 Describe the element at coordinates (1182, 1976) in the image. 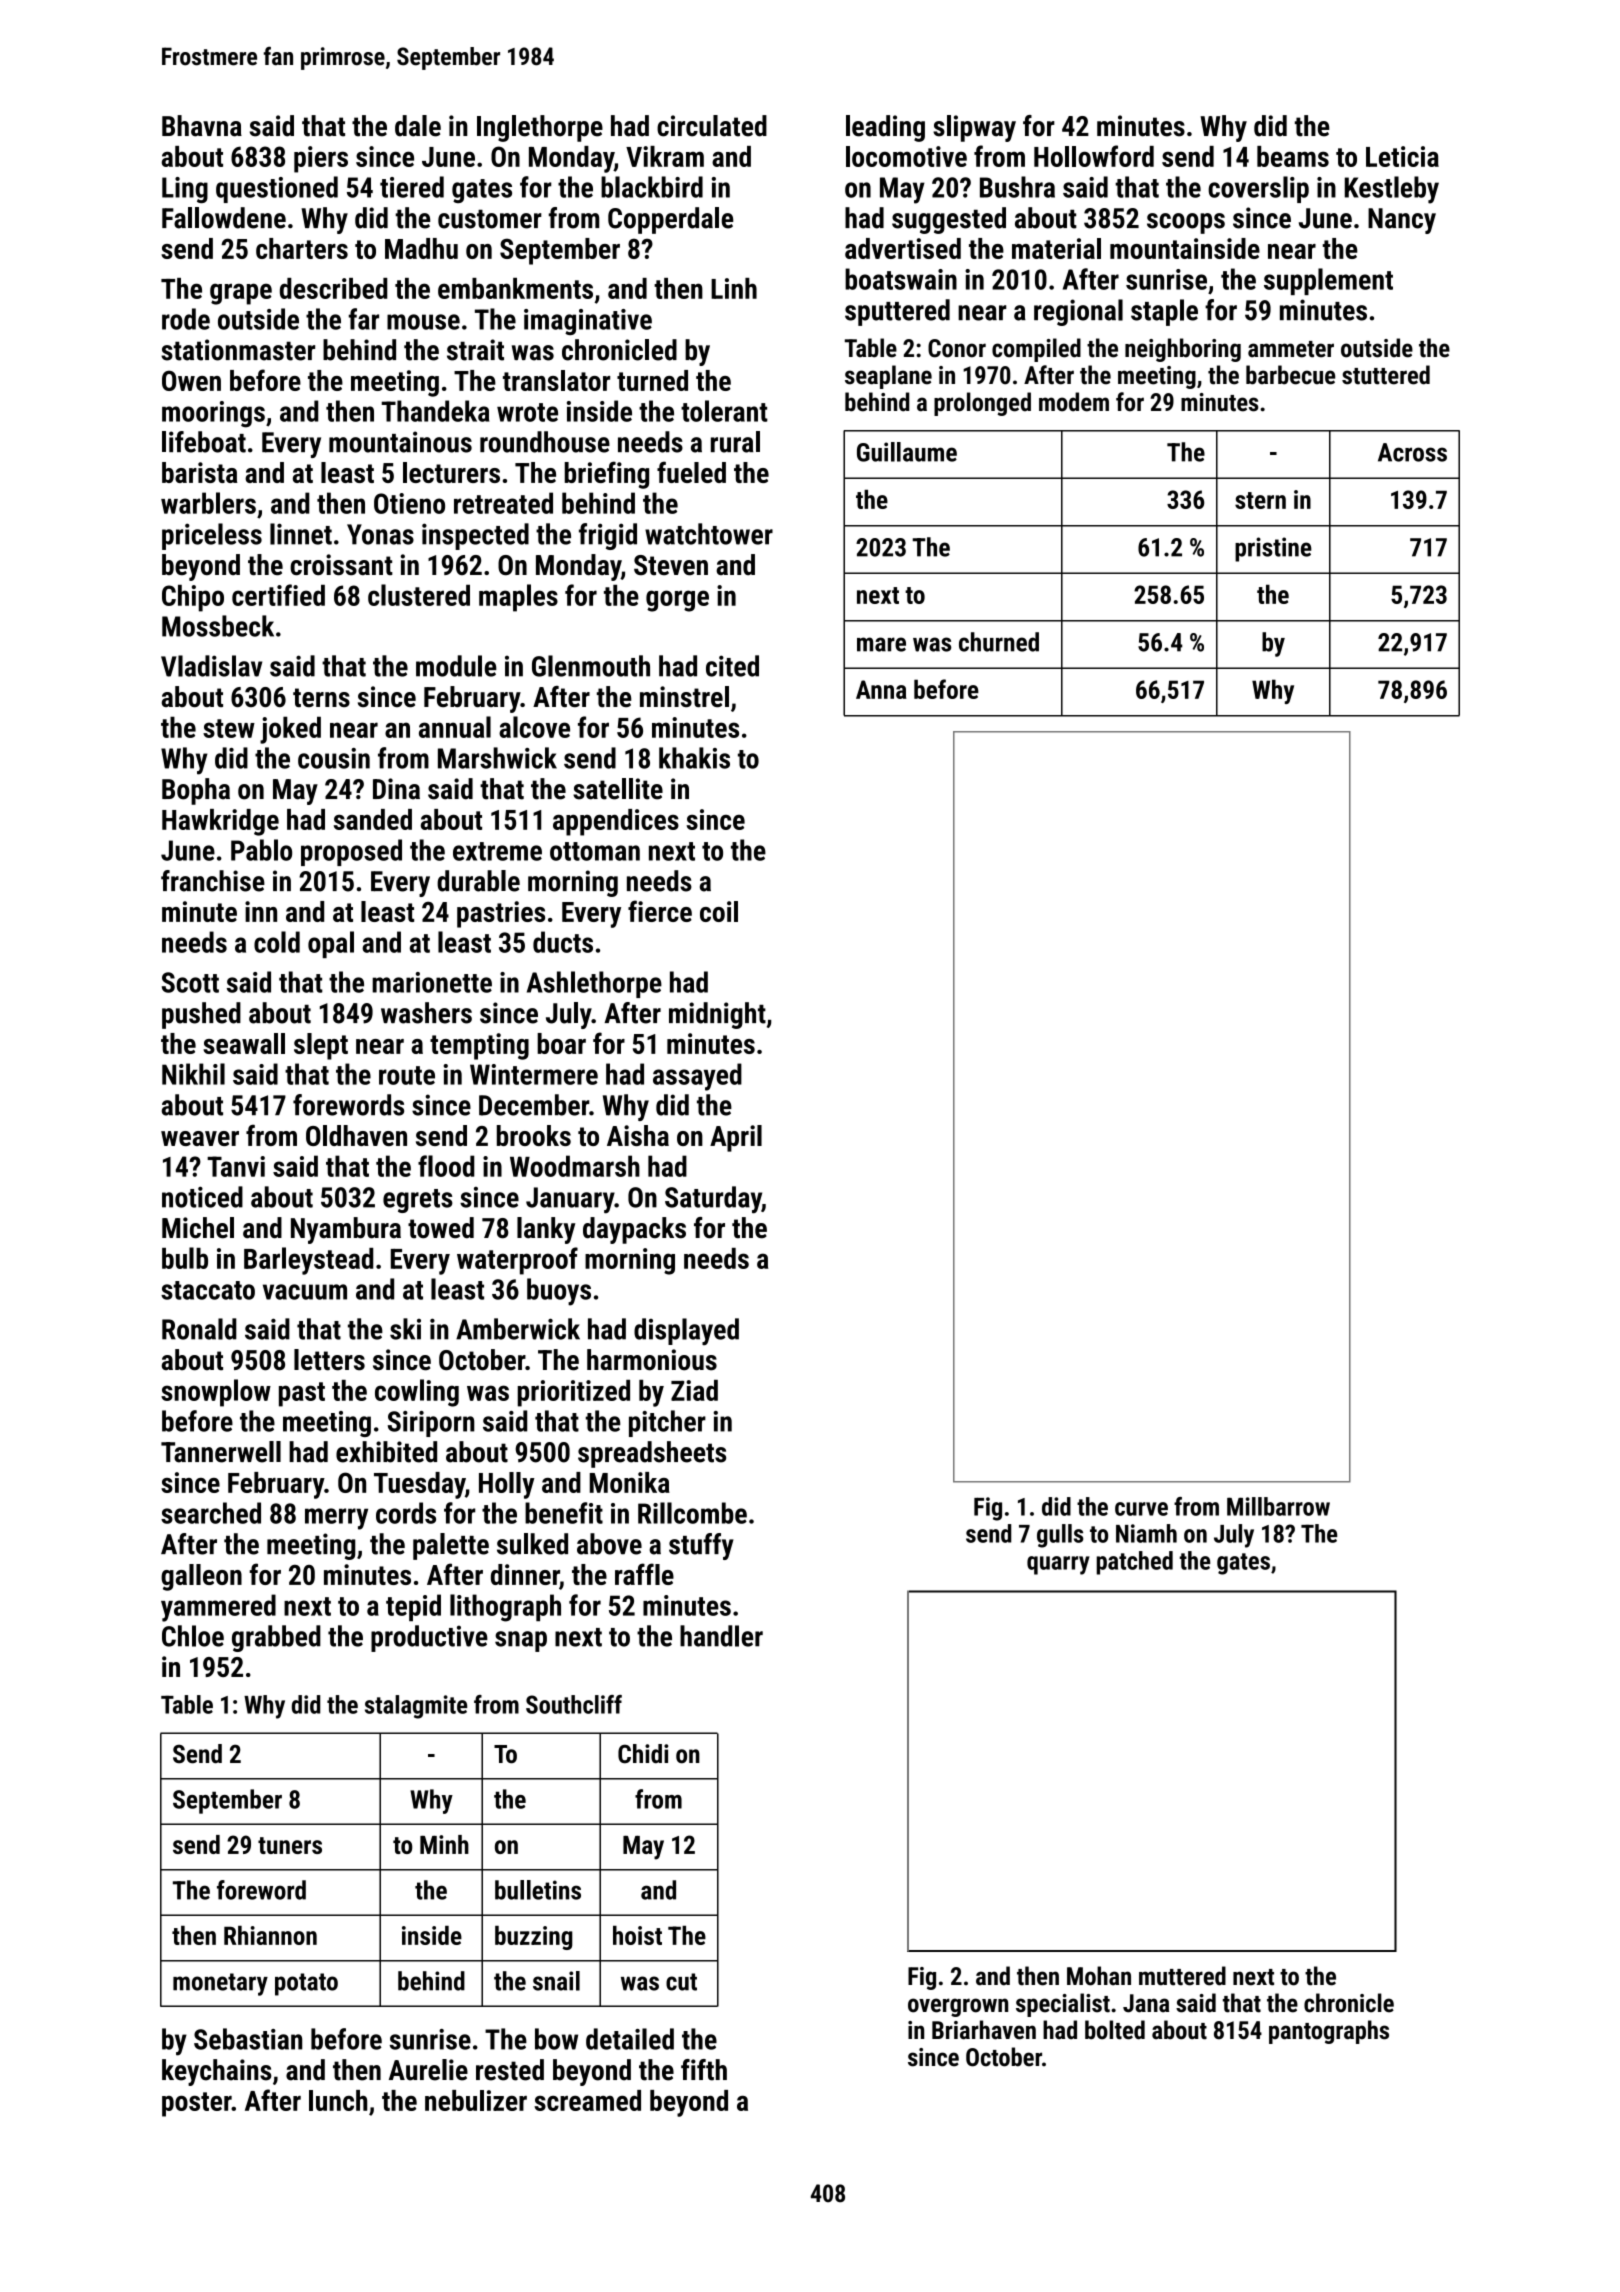

I see `muttered` at that location.
